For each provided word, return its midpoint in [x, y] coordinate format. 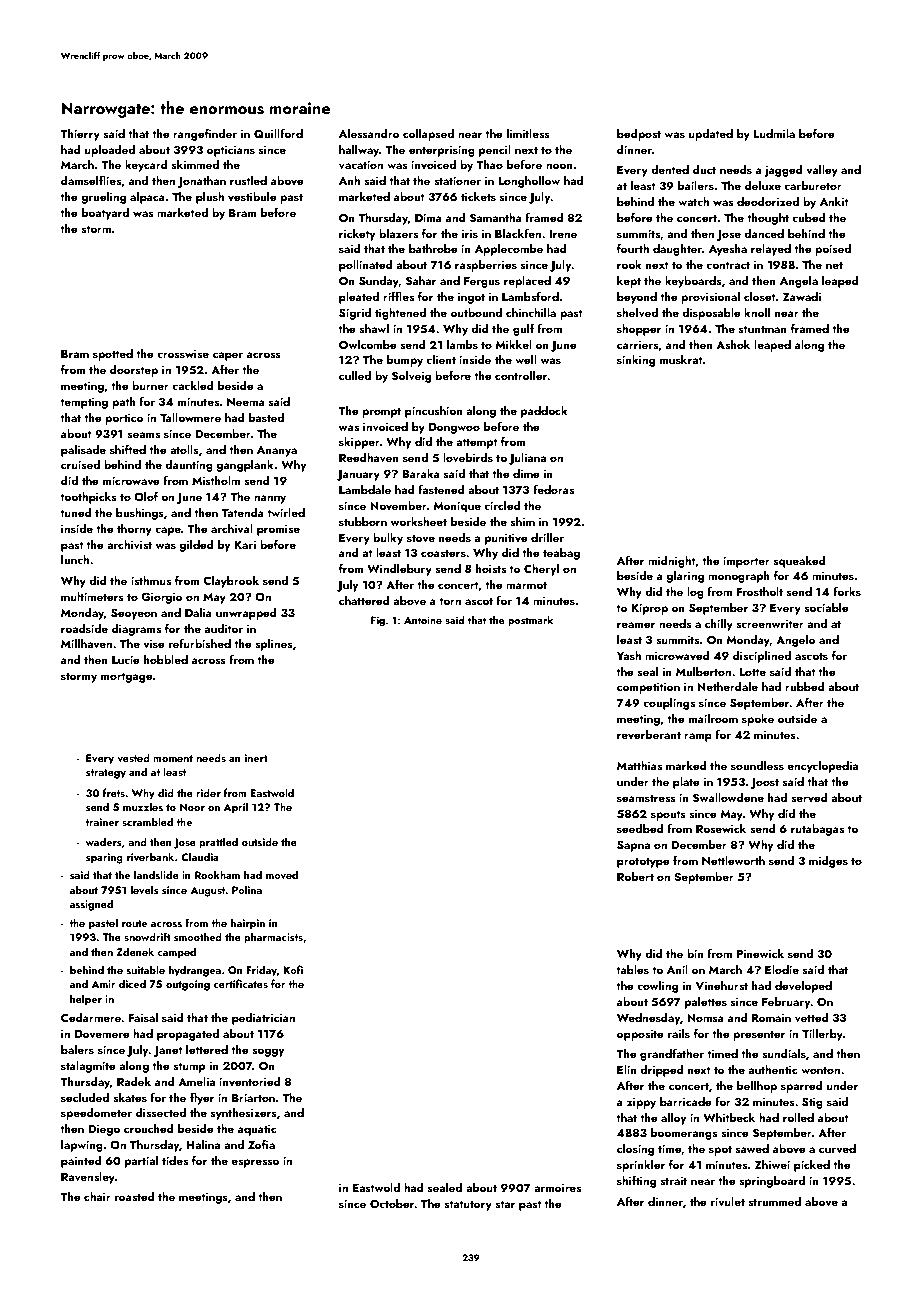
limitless [528, 133]
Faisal [143, 1017]
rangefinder [205, 134]
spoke [758, 720]
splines [274, 645]
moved [282, 874]
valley [822, 171]
